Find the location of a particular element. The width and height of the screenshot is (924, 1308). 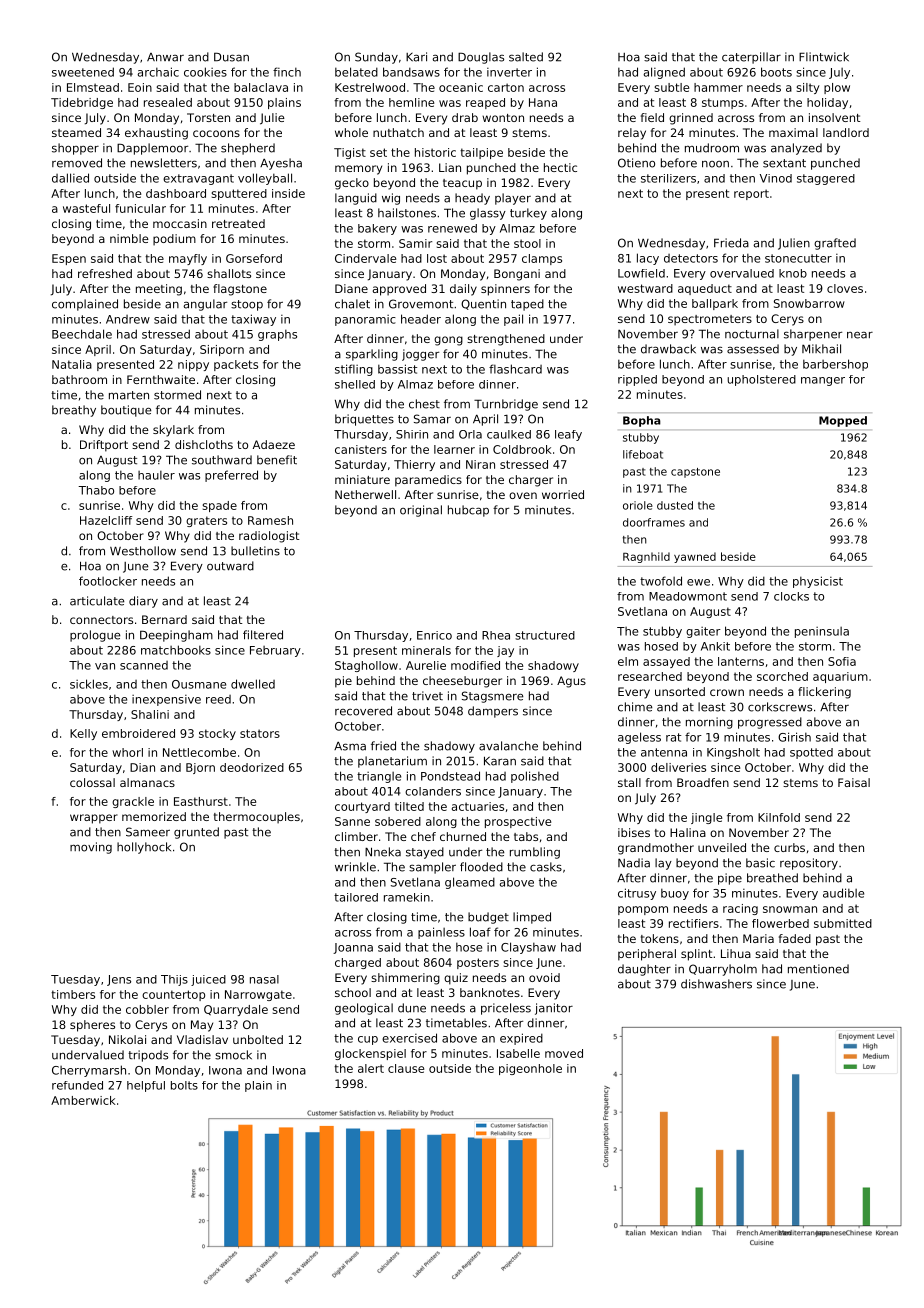

Anwar is located at coordinates (165, 57).
